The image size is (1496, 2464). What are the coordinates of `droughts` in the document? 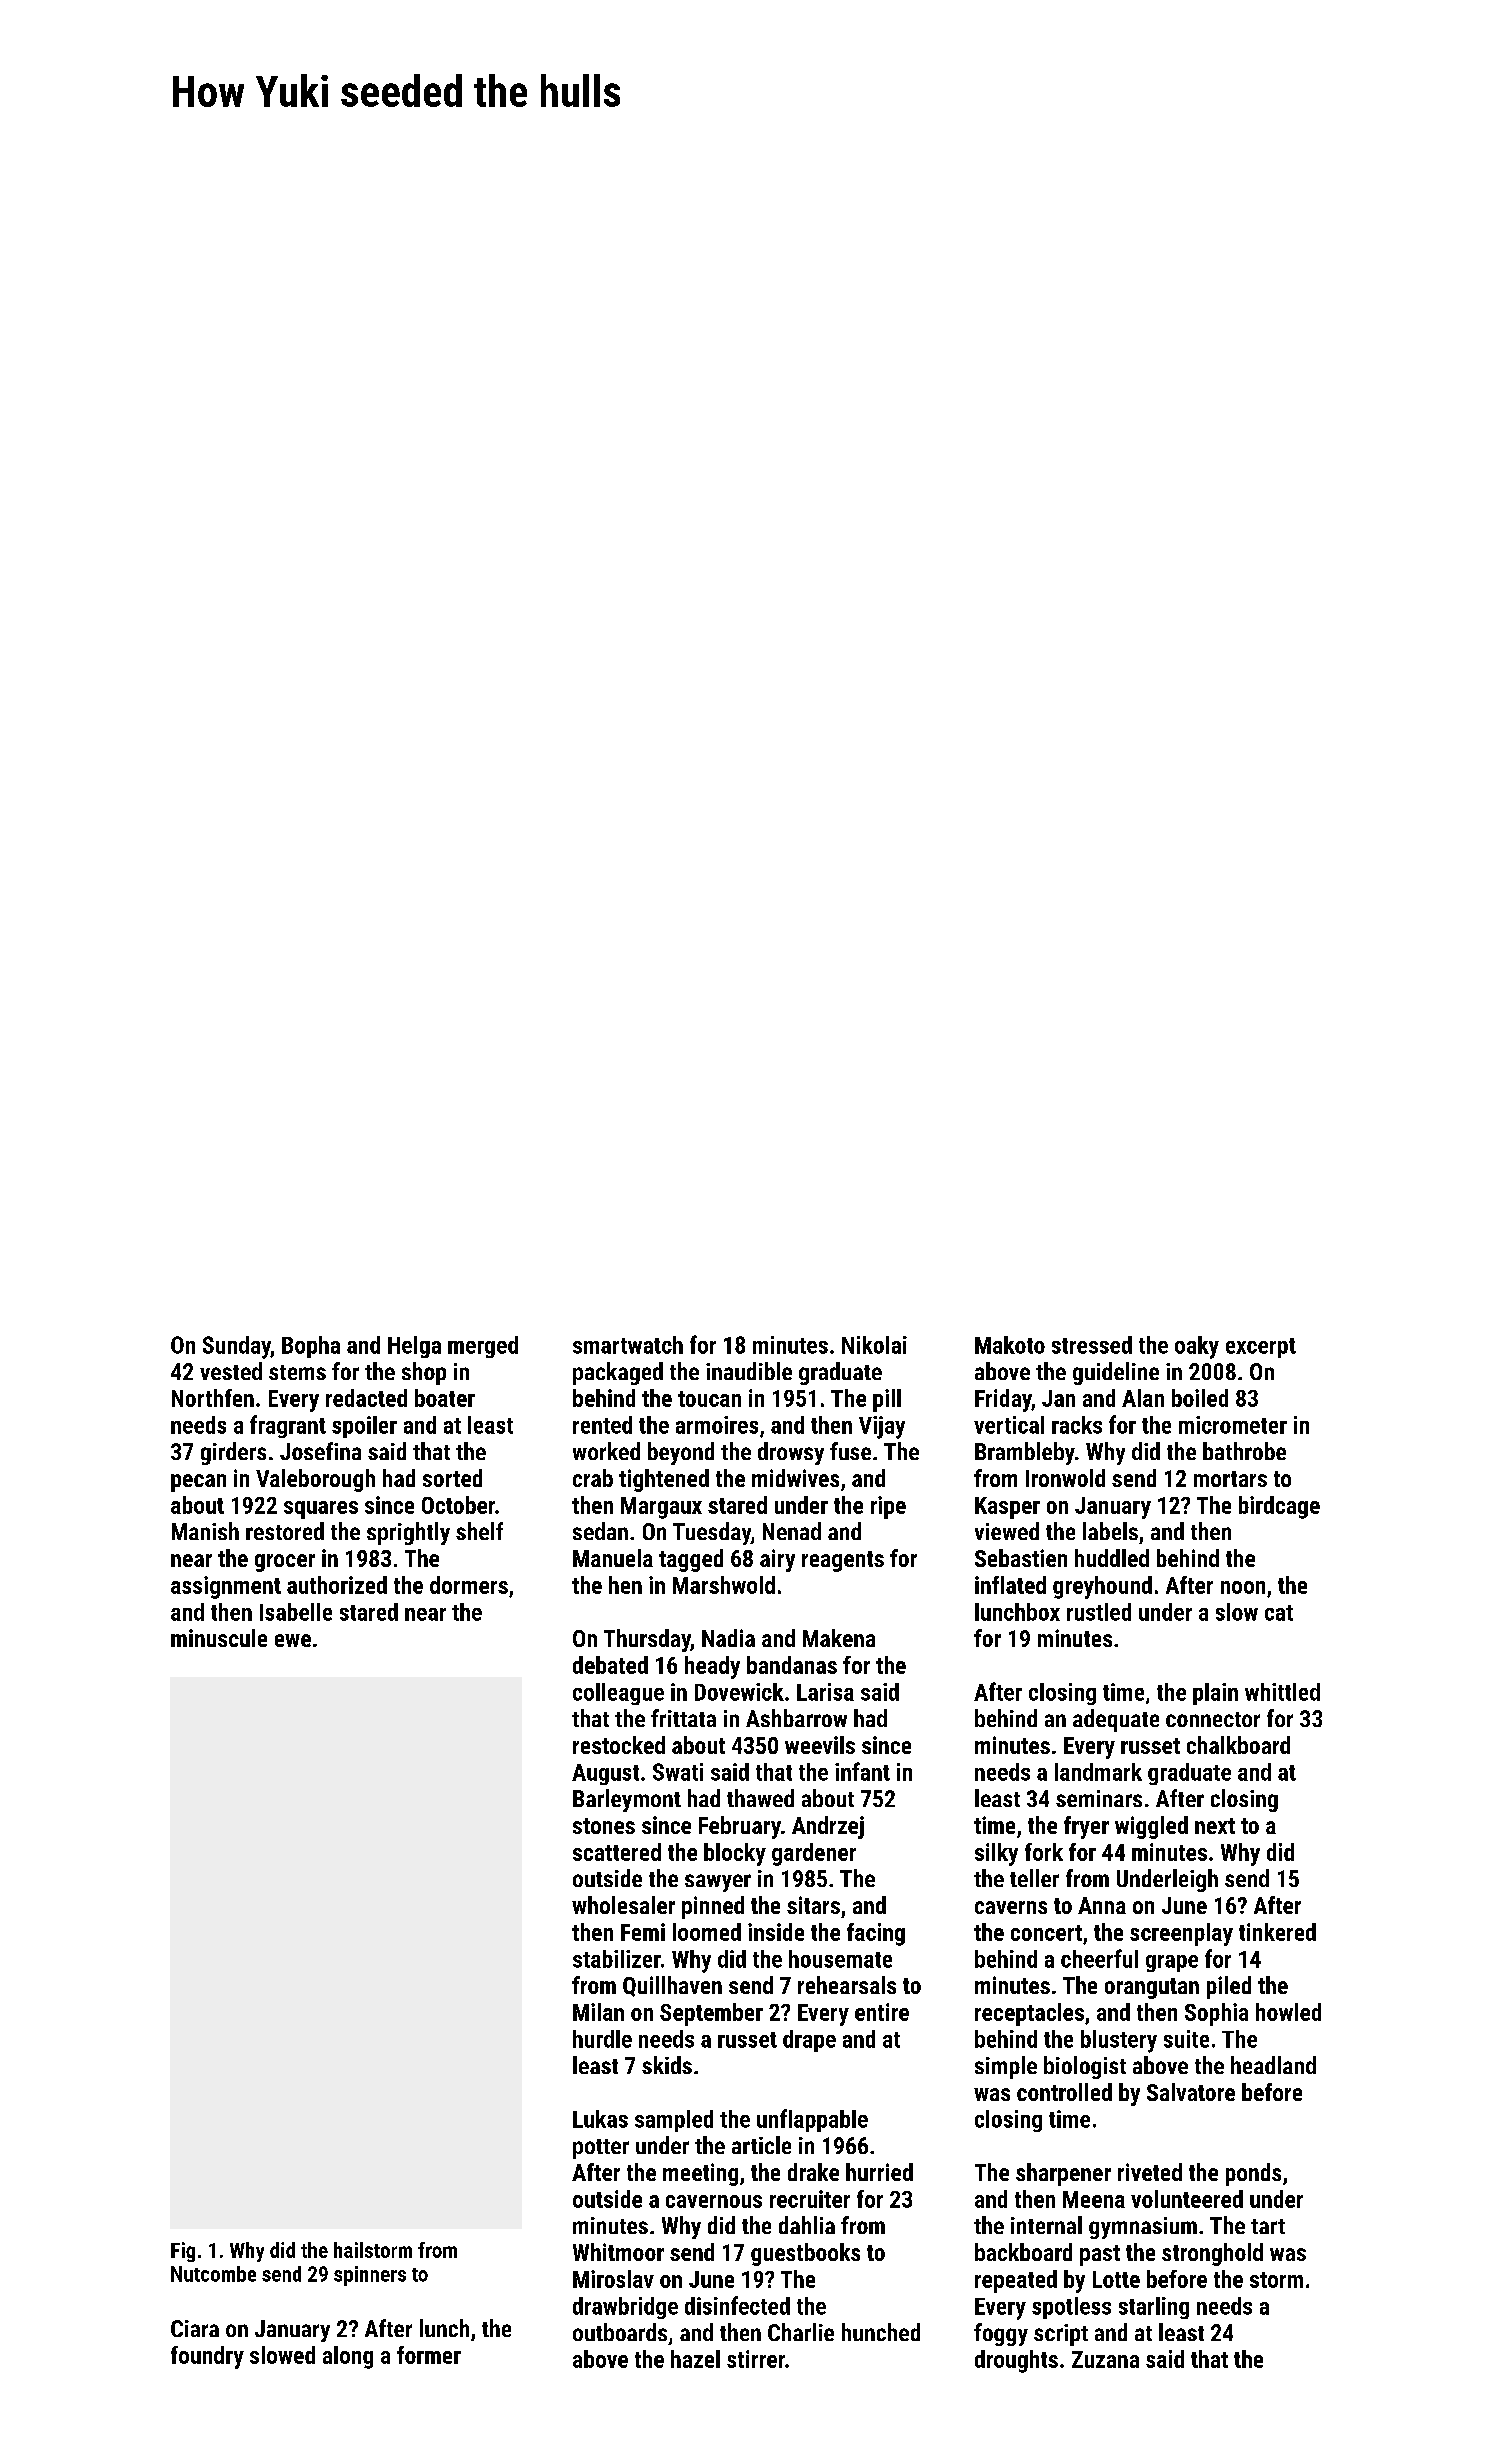 It's located at (1016, 2361).
